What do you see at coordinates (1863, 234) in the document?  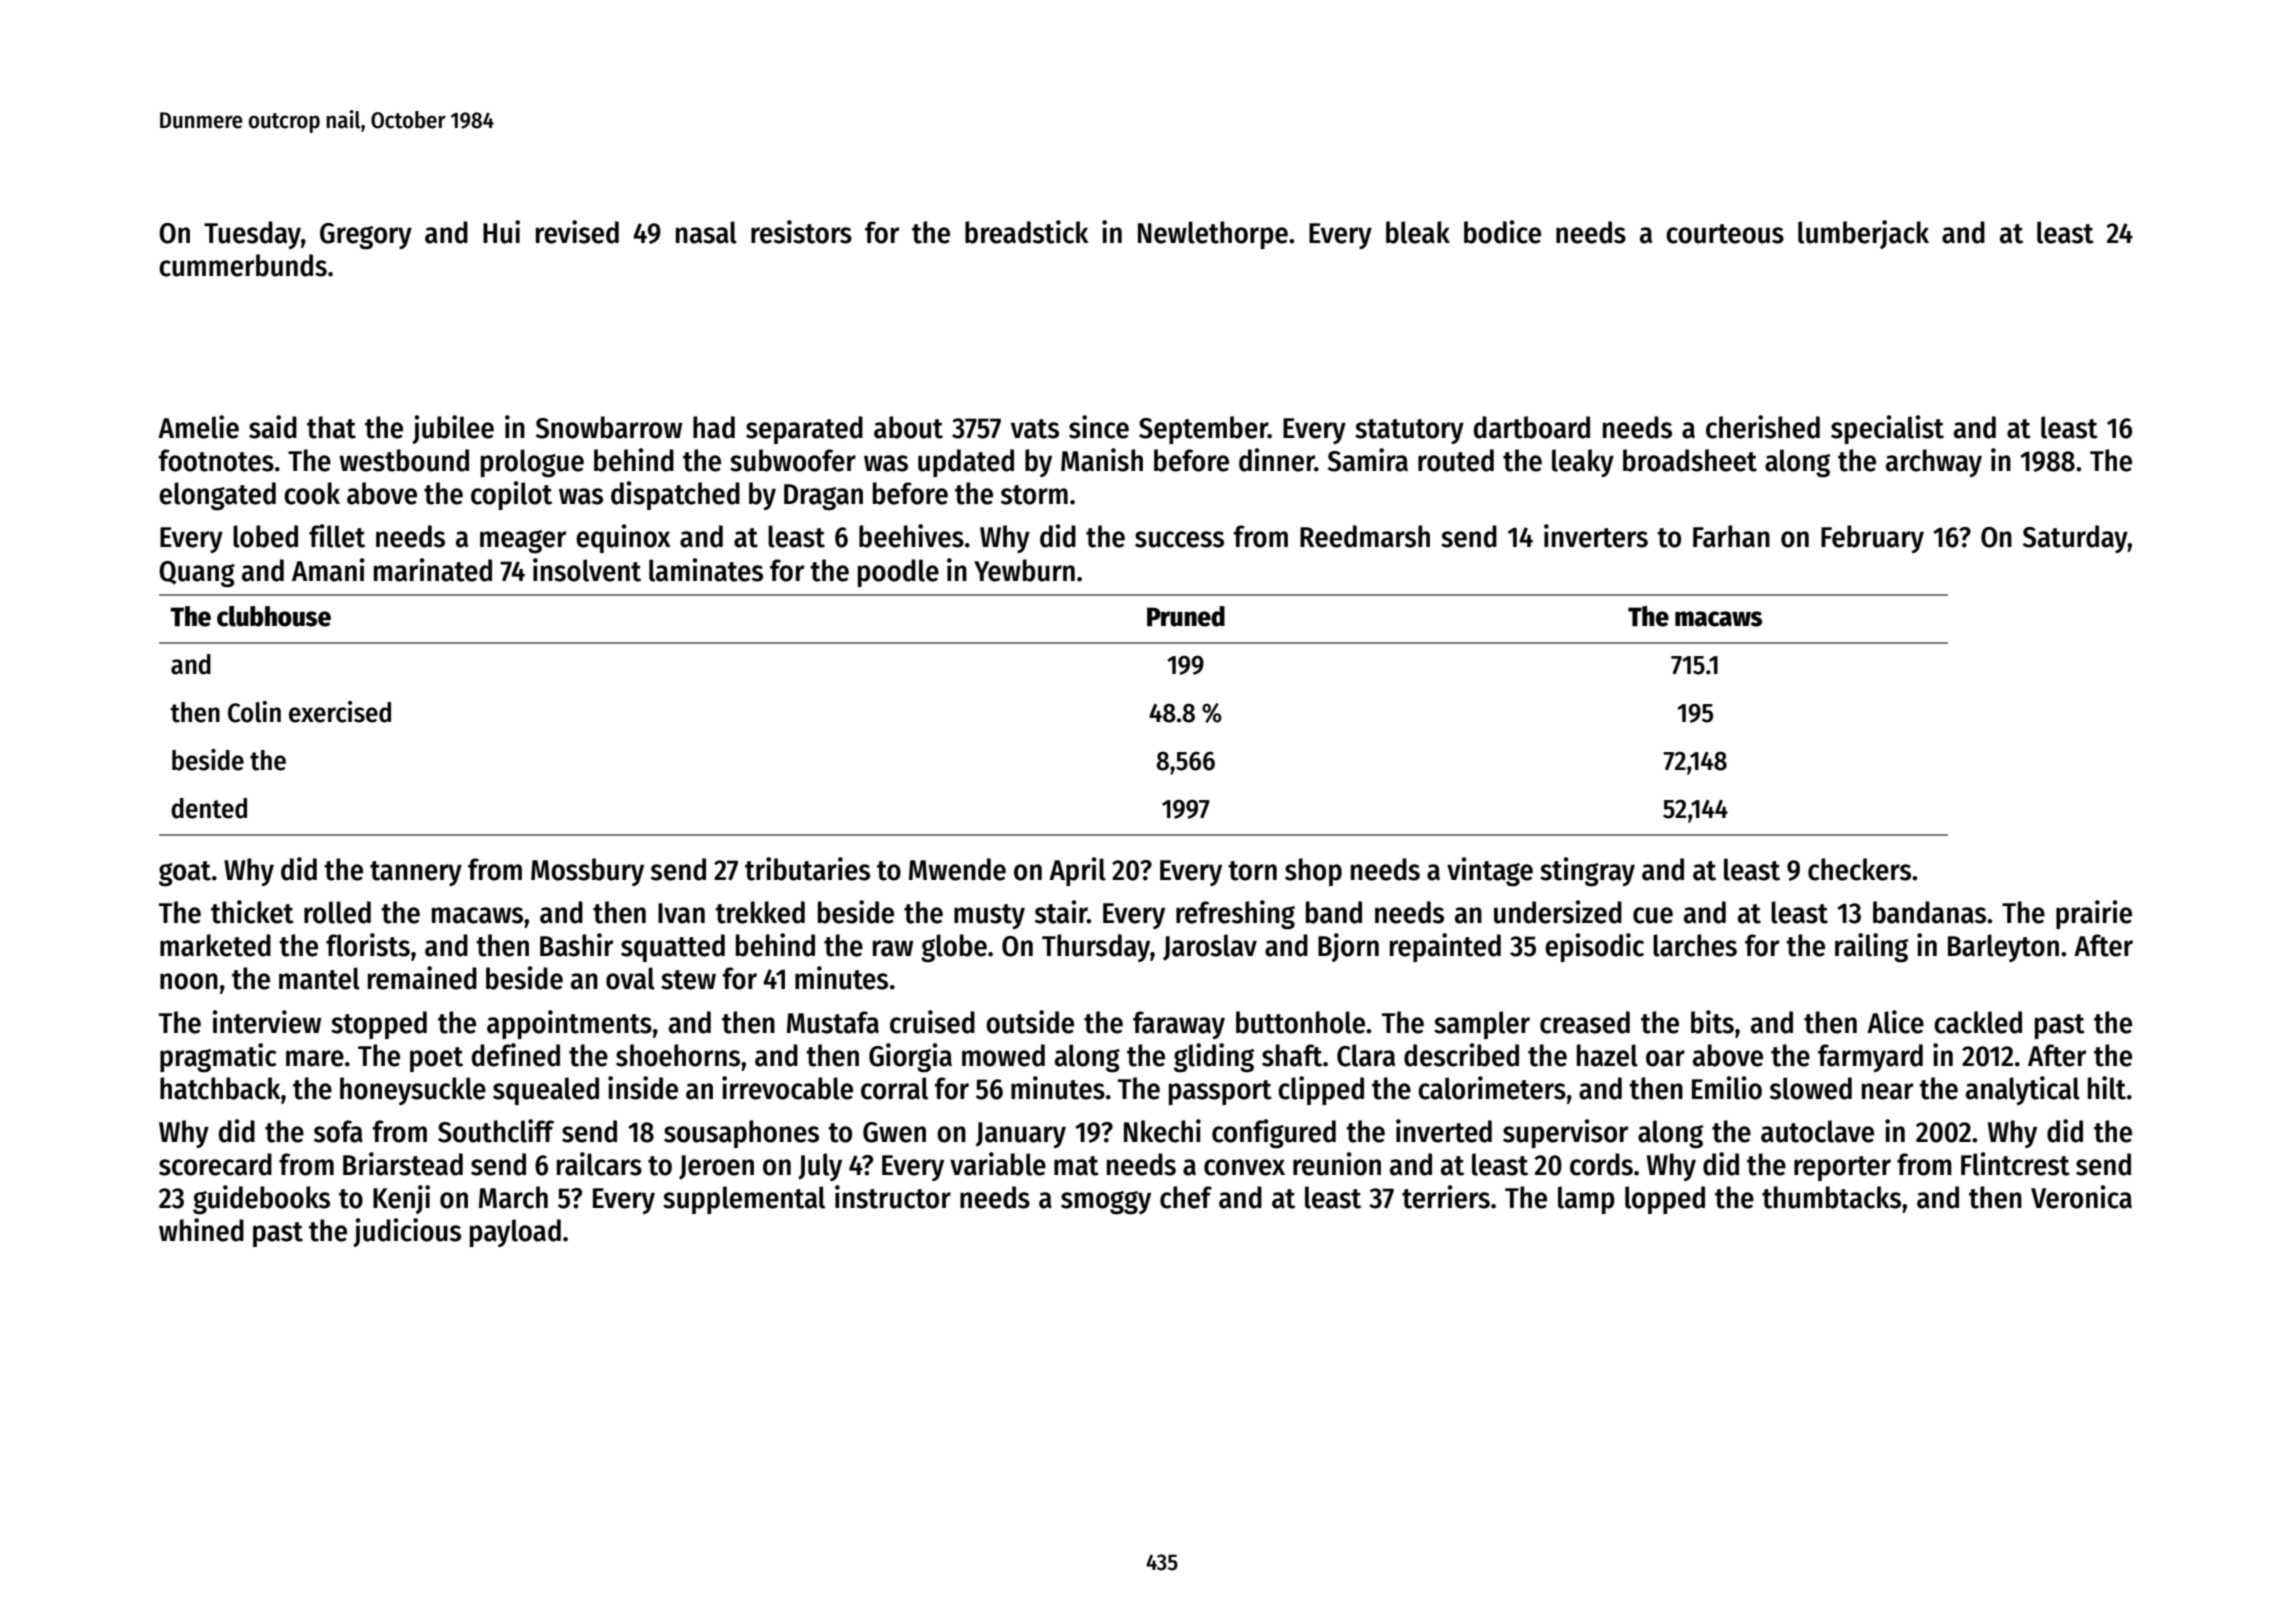 I see `lumberjack` at bounding box center [1863, 234].
